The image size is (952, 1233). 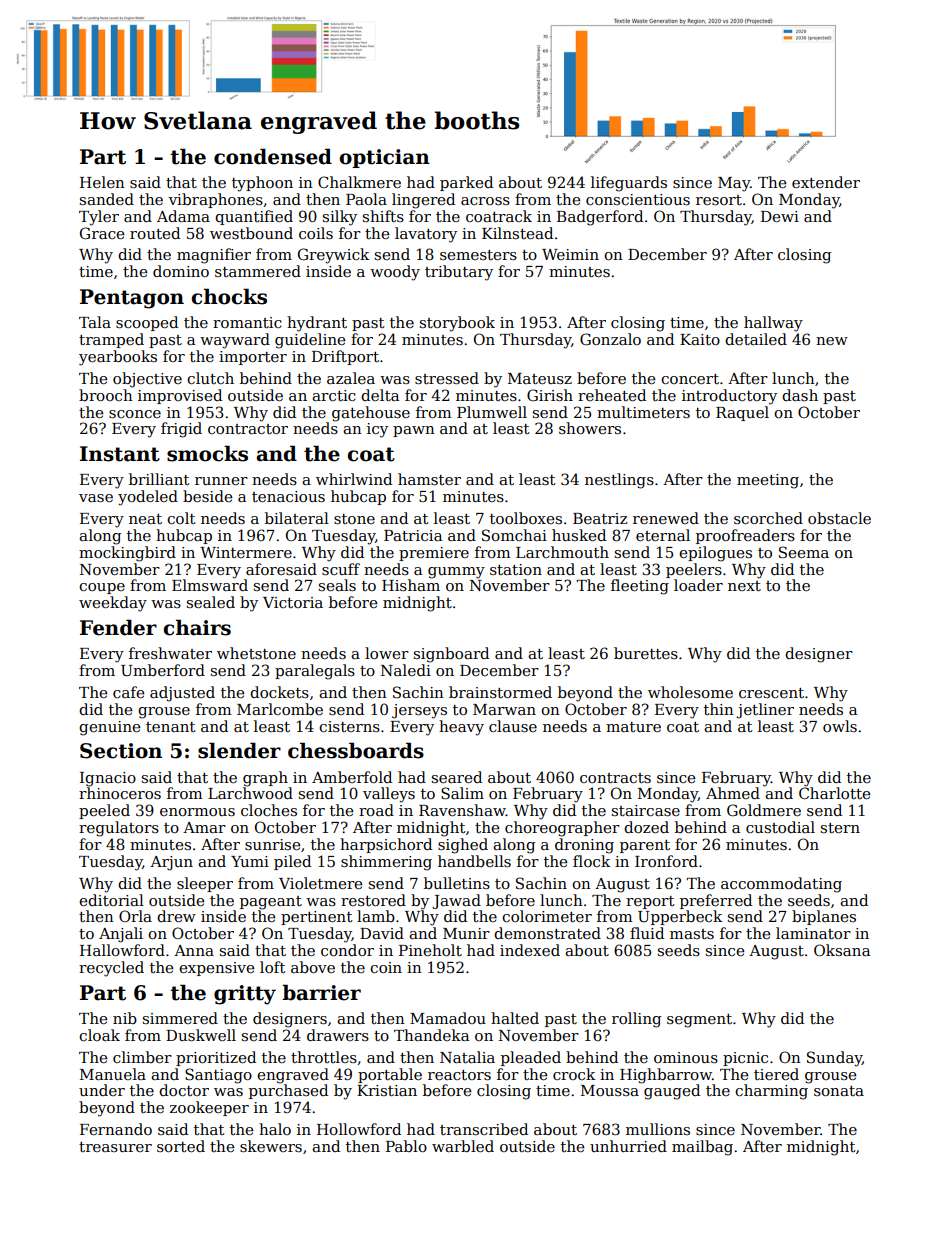 What do you see at coordinates (387, 653) in the page?
I see `lower` at bounding box center [387, 653].
